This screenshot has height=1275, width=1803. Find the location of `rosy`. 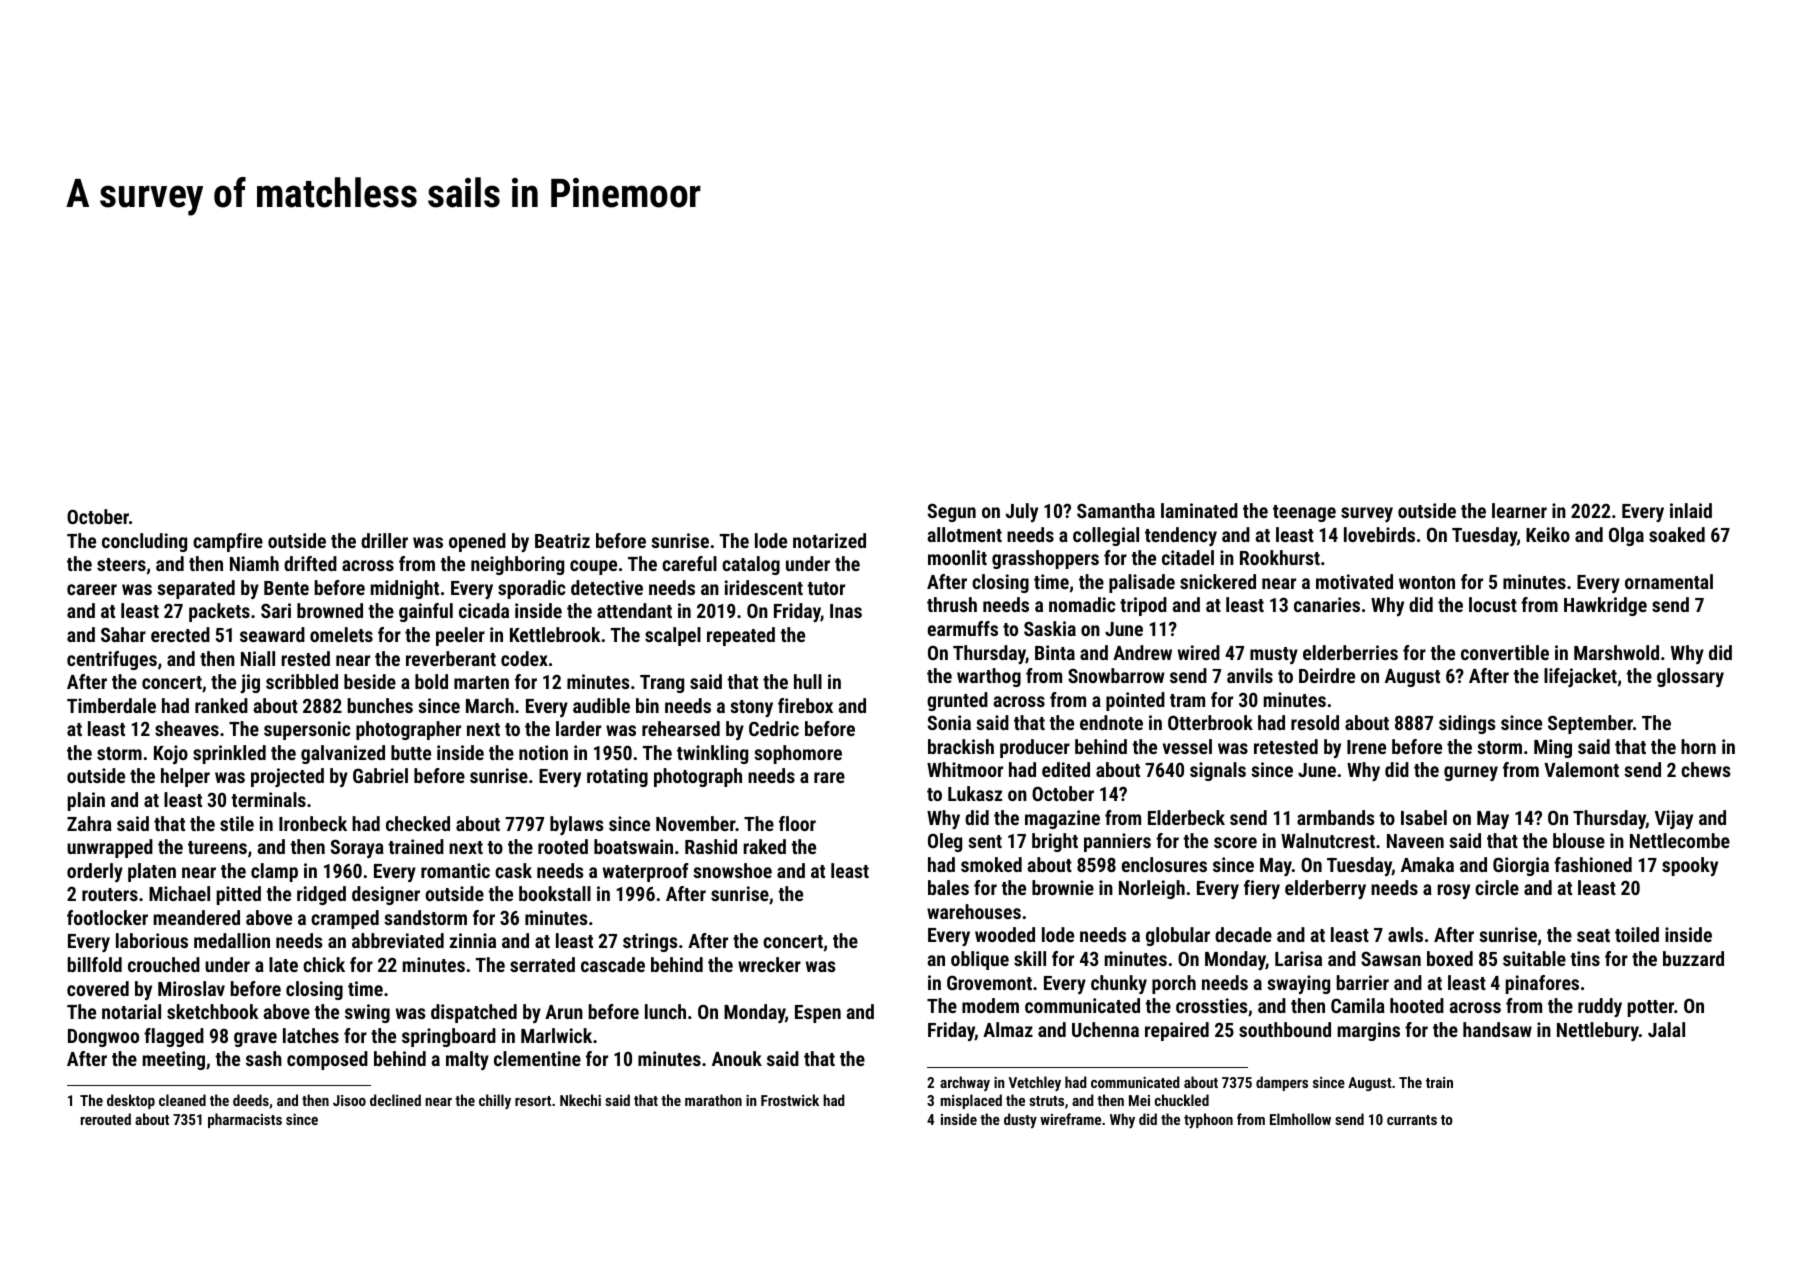

rosy is located at coordinates (1453, 891).
